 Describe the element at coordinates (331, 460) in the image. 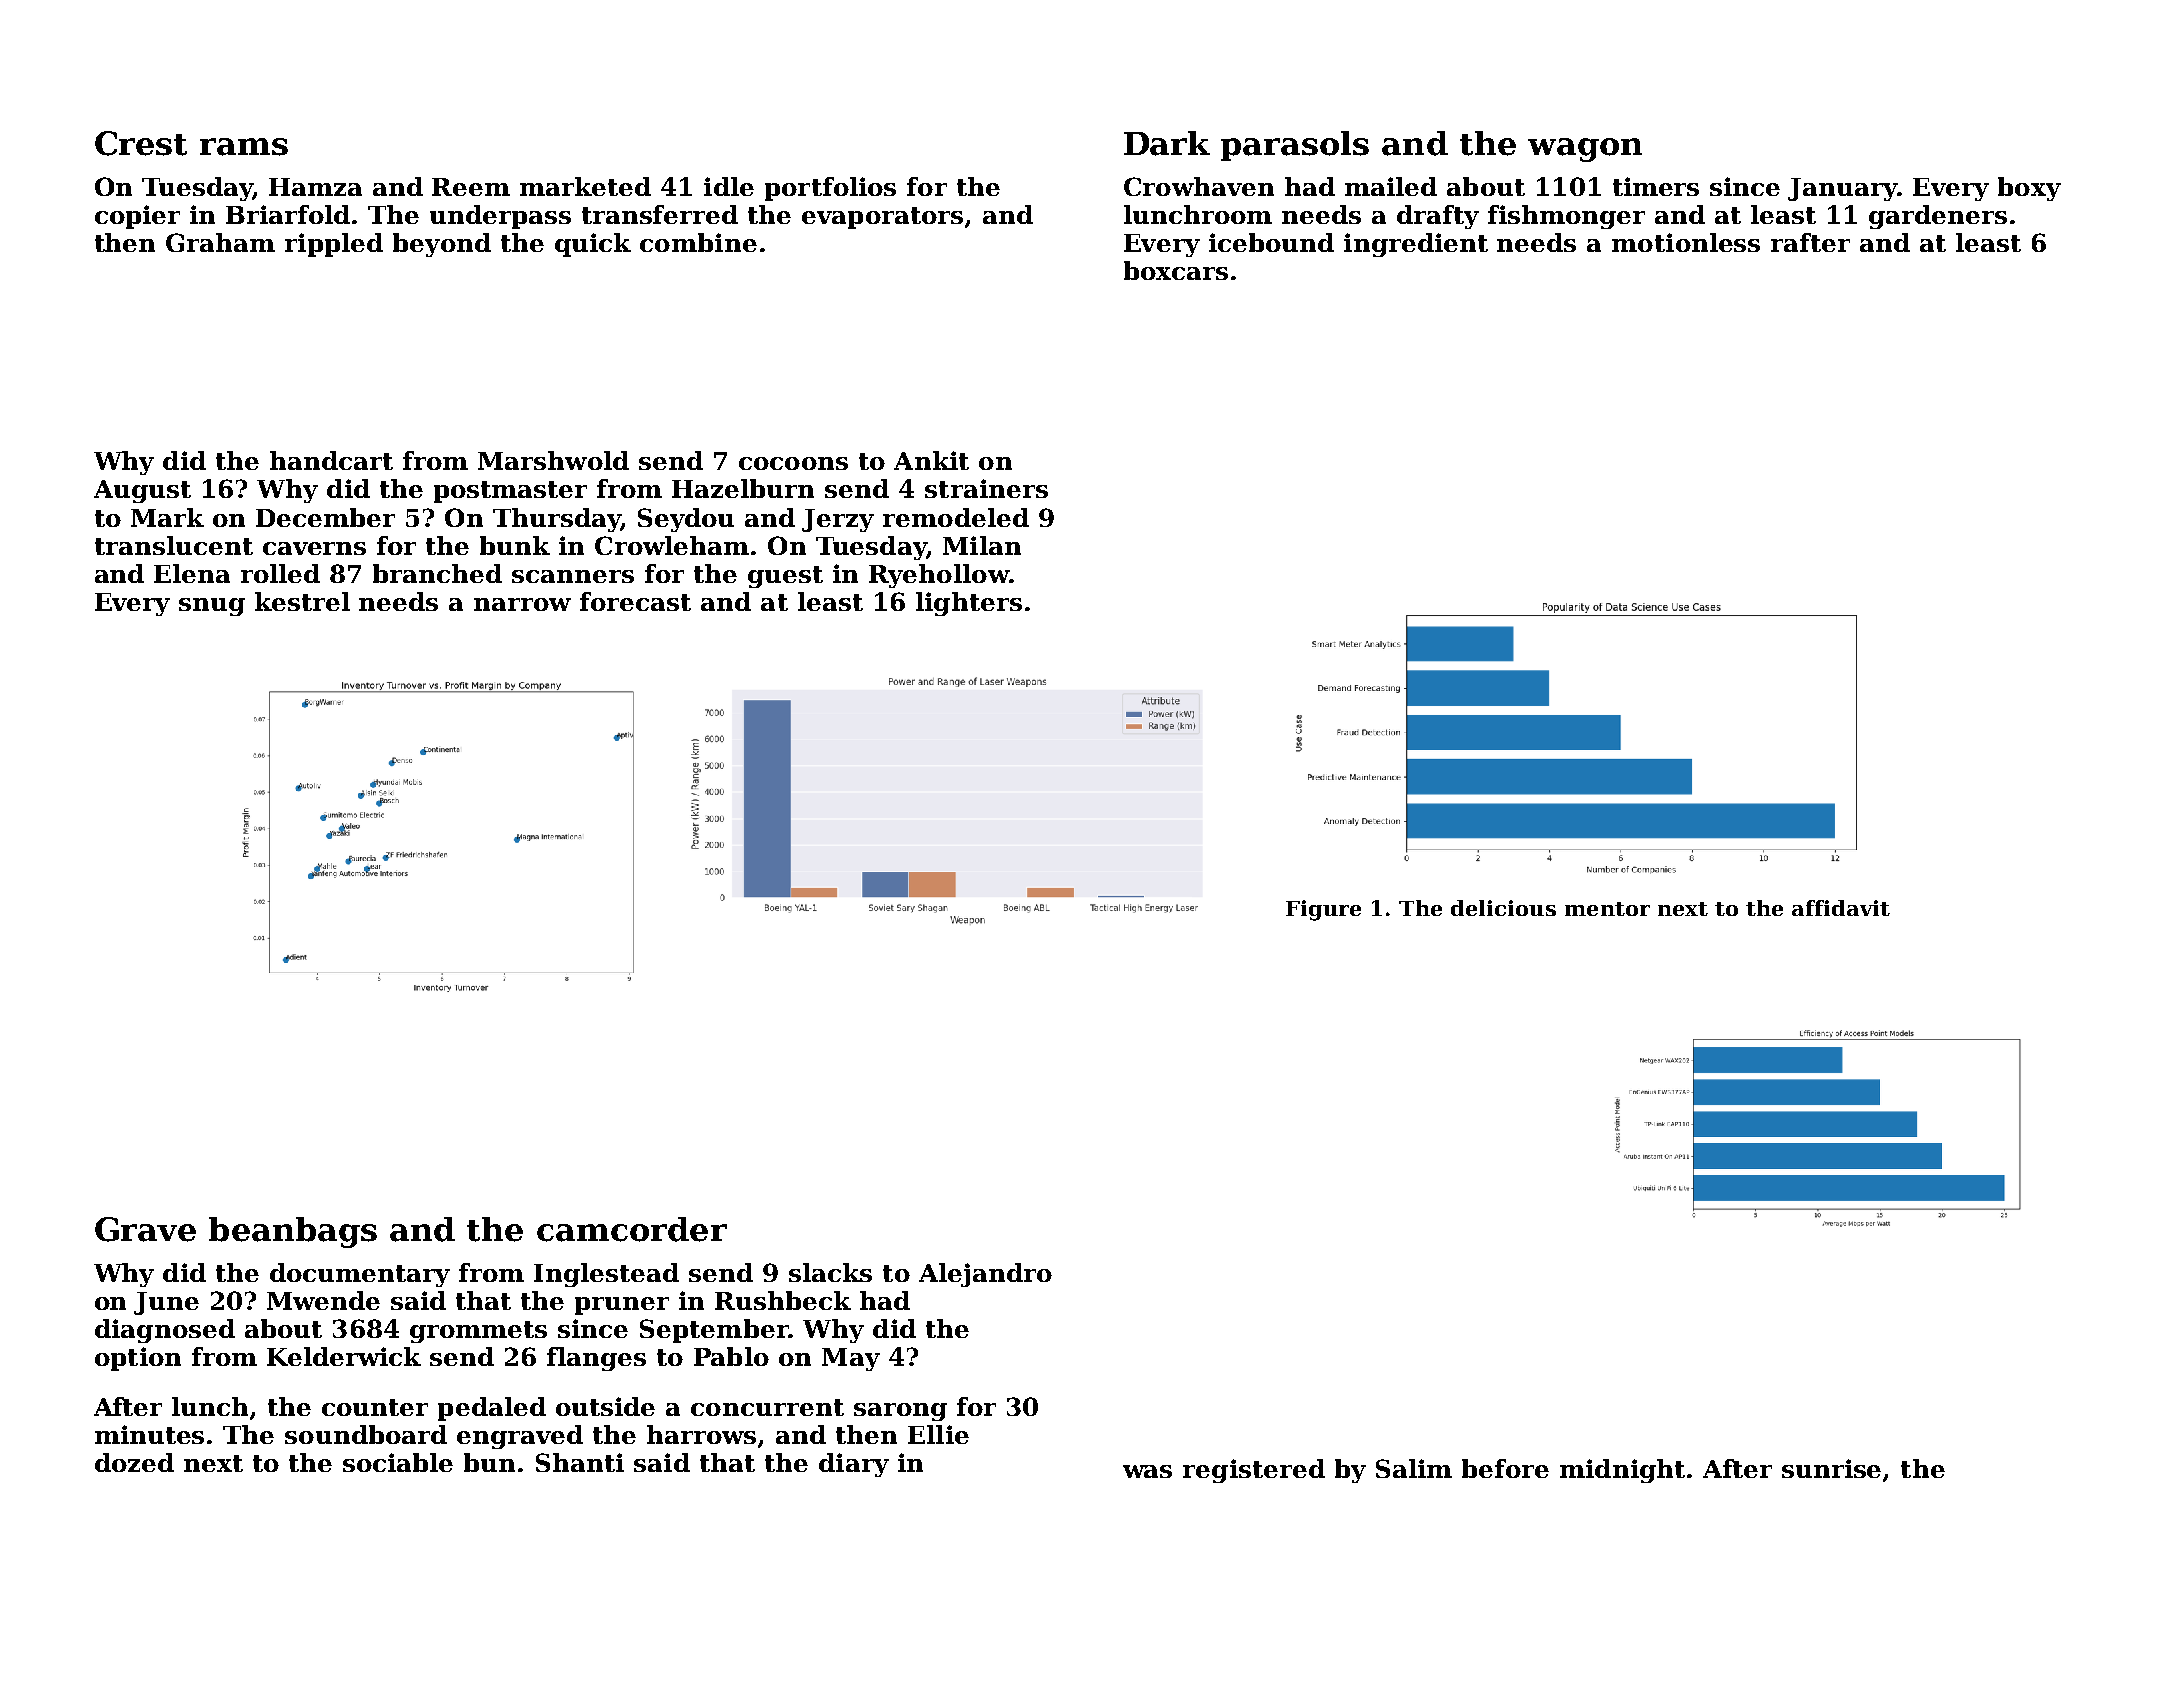

I see `handcart` at that location.
